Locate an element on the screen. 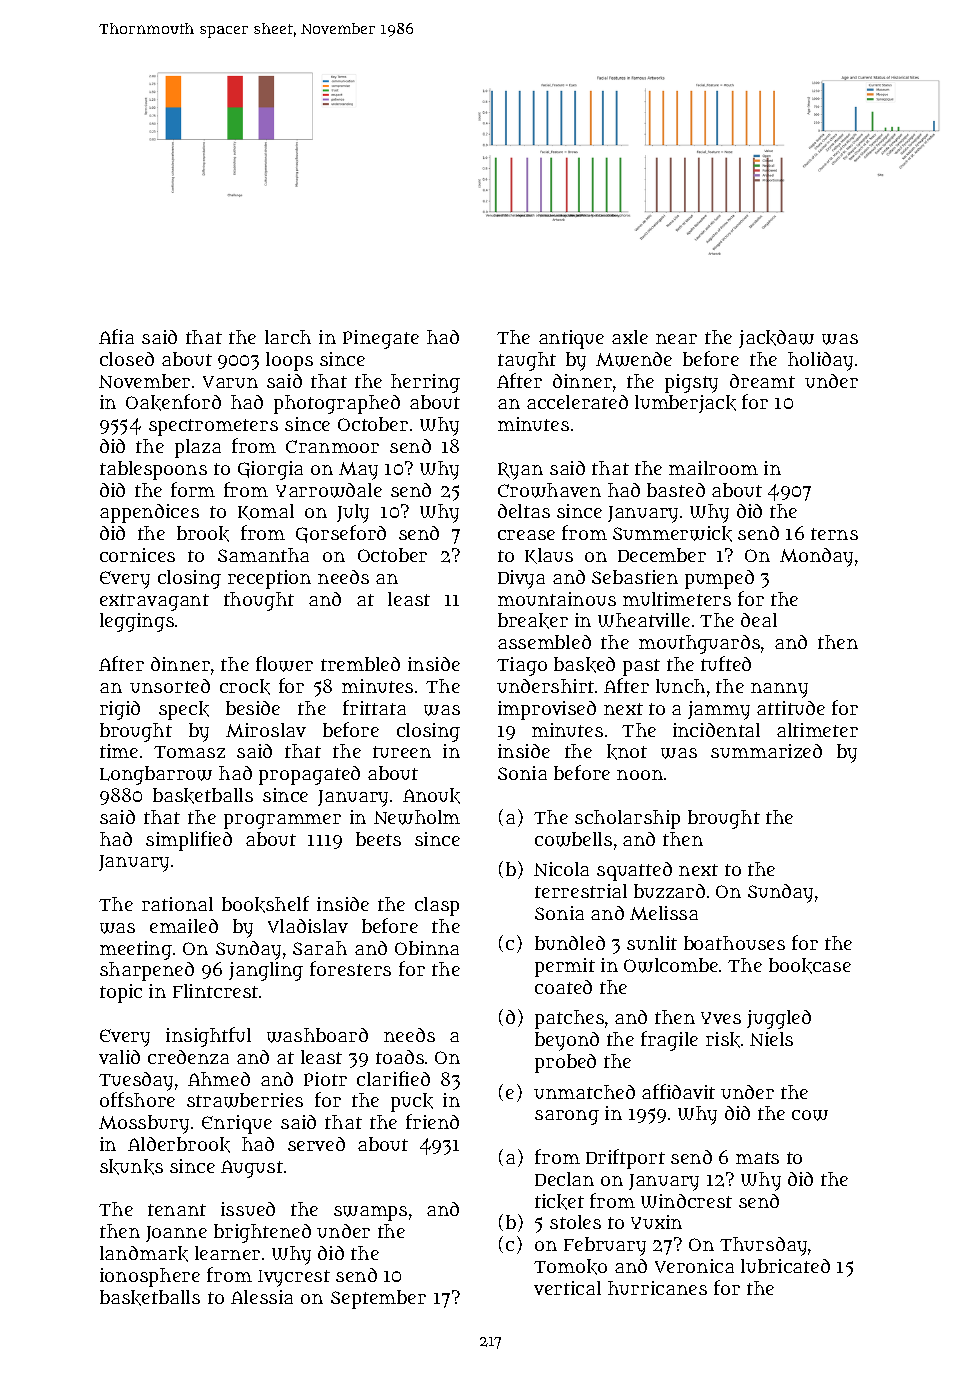 The width and height of the screenshot is (958, 1388). herring is located at coordinates (425, 383).
